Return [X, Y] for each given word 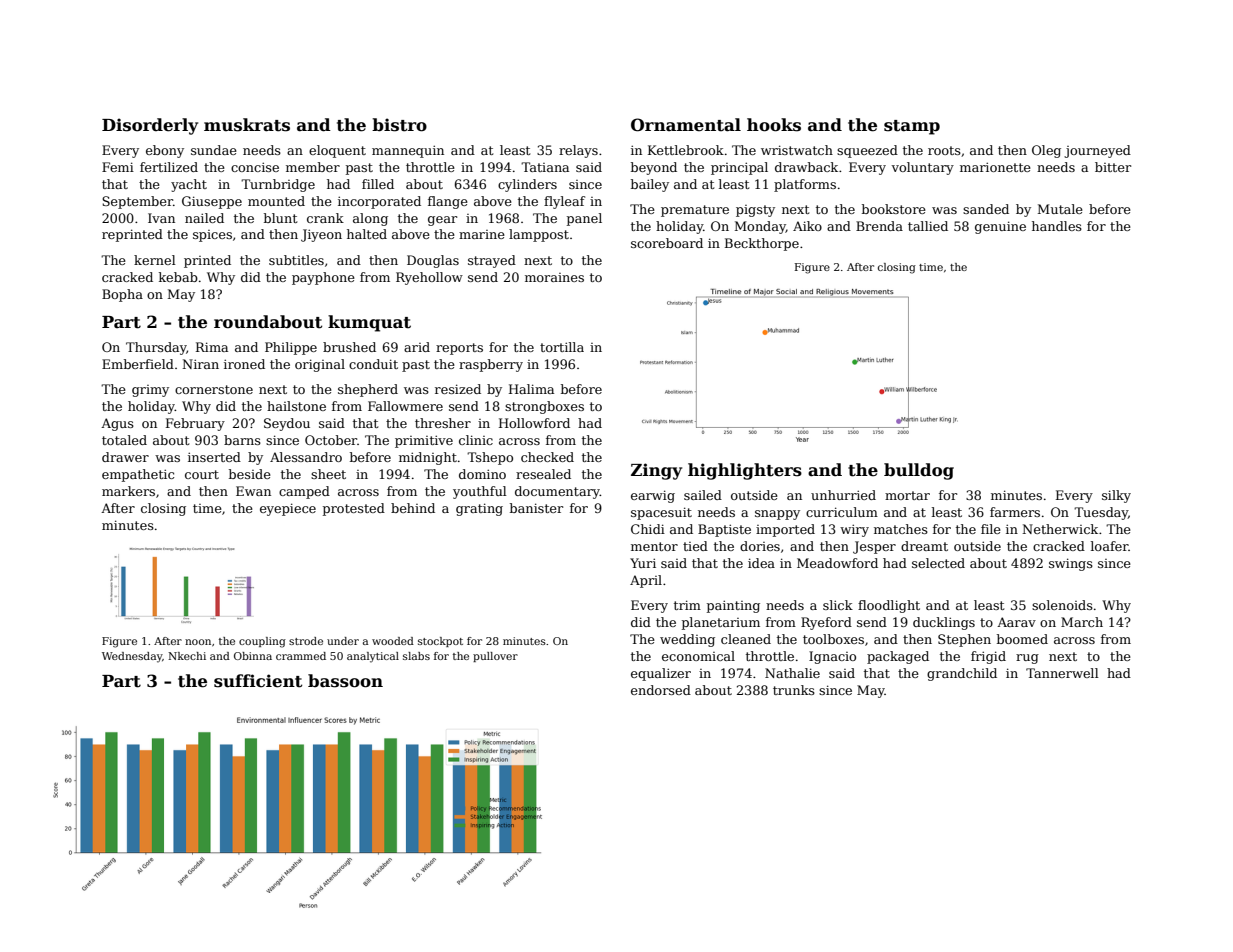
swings [1071, 564]
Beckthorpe [762, 244]
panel [584, 219]
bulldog [919, 471]
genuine [1000, 227]
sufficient [258, 681]
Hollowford [534, 423]
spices [212, 236]
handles [1057, 226]
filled [378, 184]
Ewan [253, 491]
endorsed [661, 690]
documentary [557, 492]
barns [242, 440]
